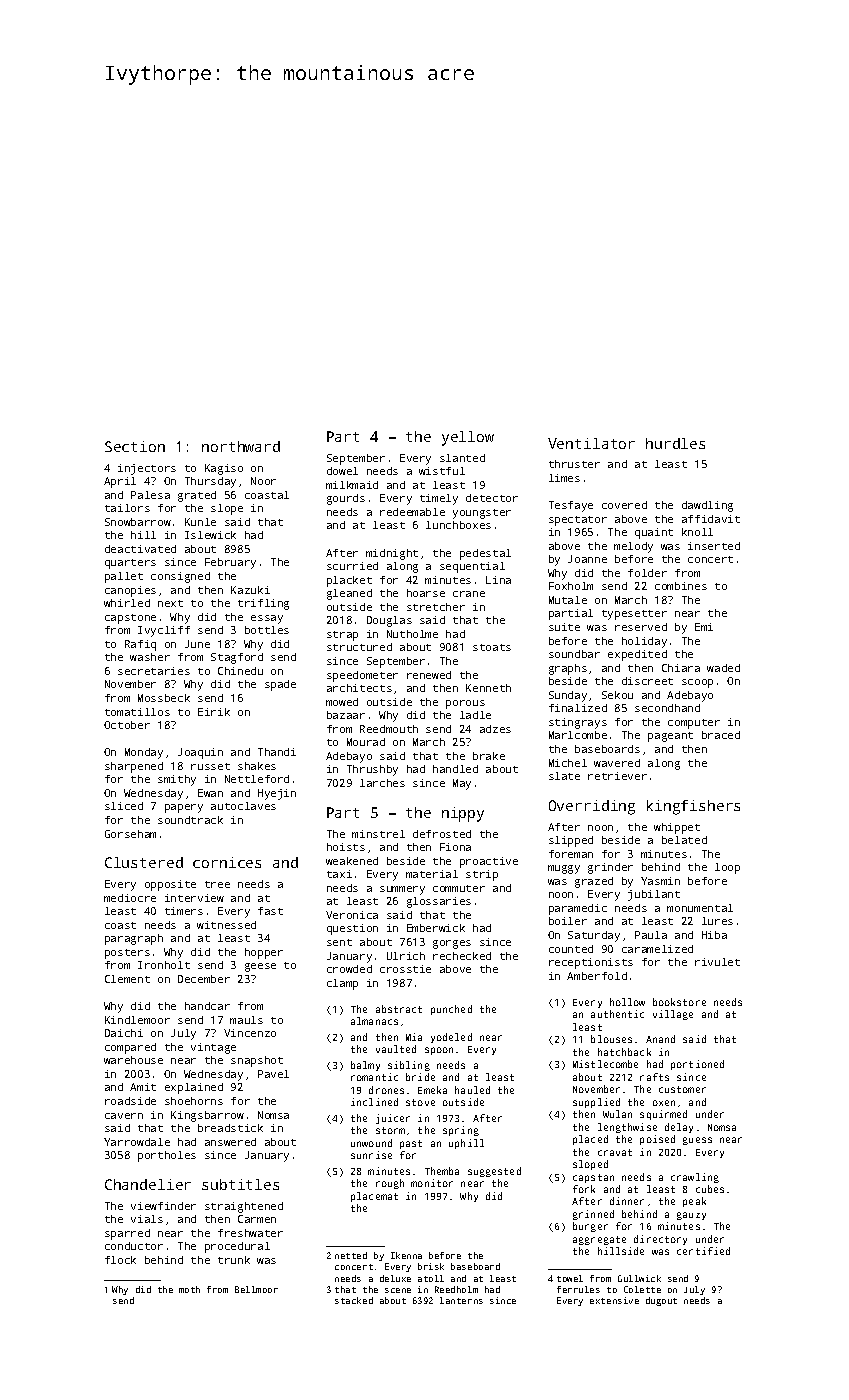  Describe the element at coordinates (189, 1289) in the screenshot. I see `moth` at that location.
